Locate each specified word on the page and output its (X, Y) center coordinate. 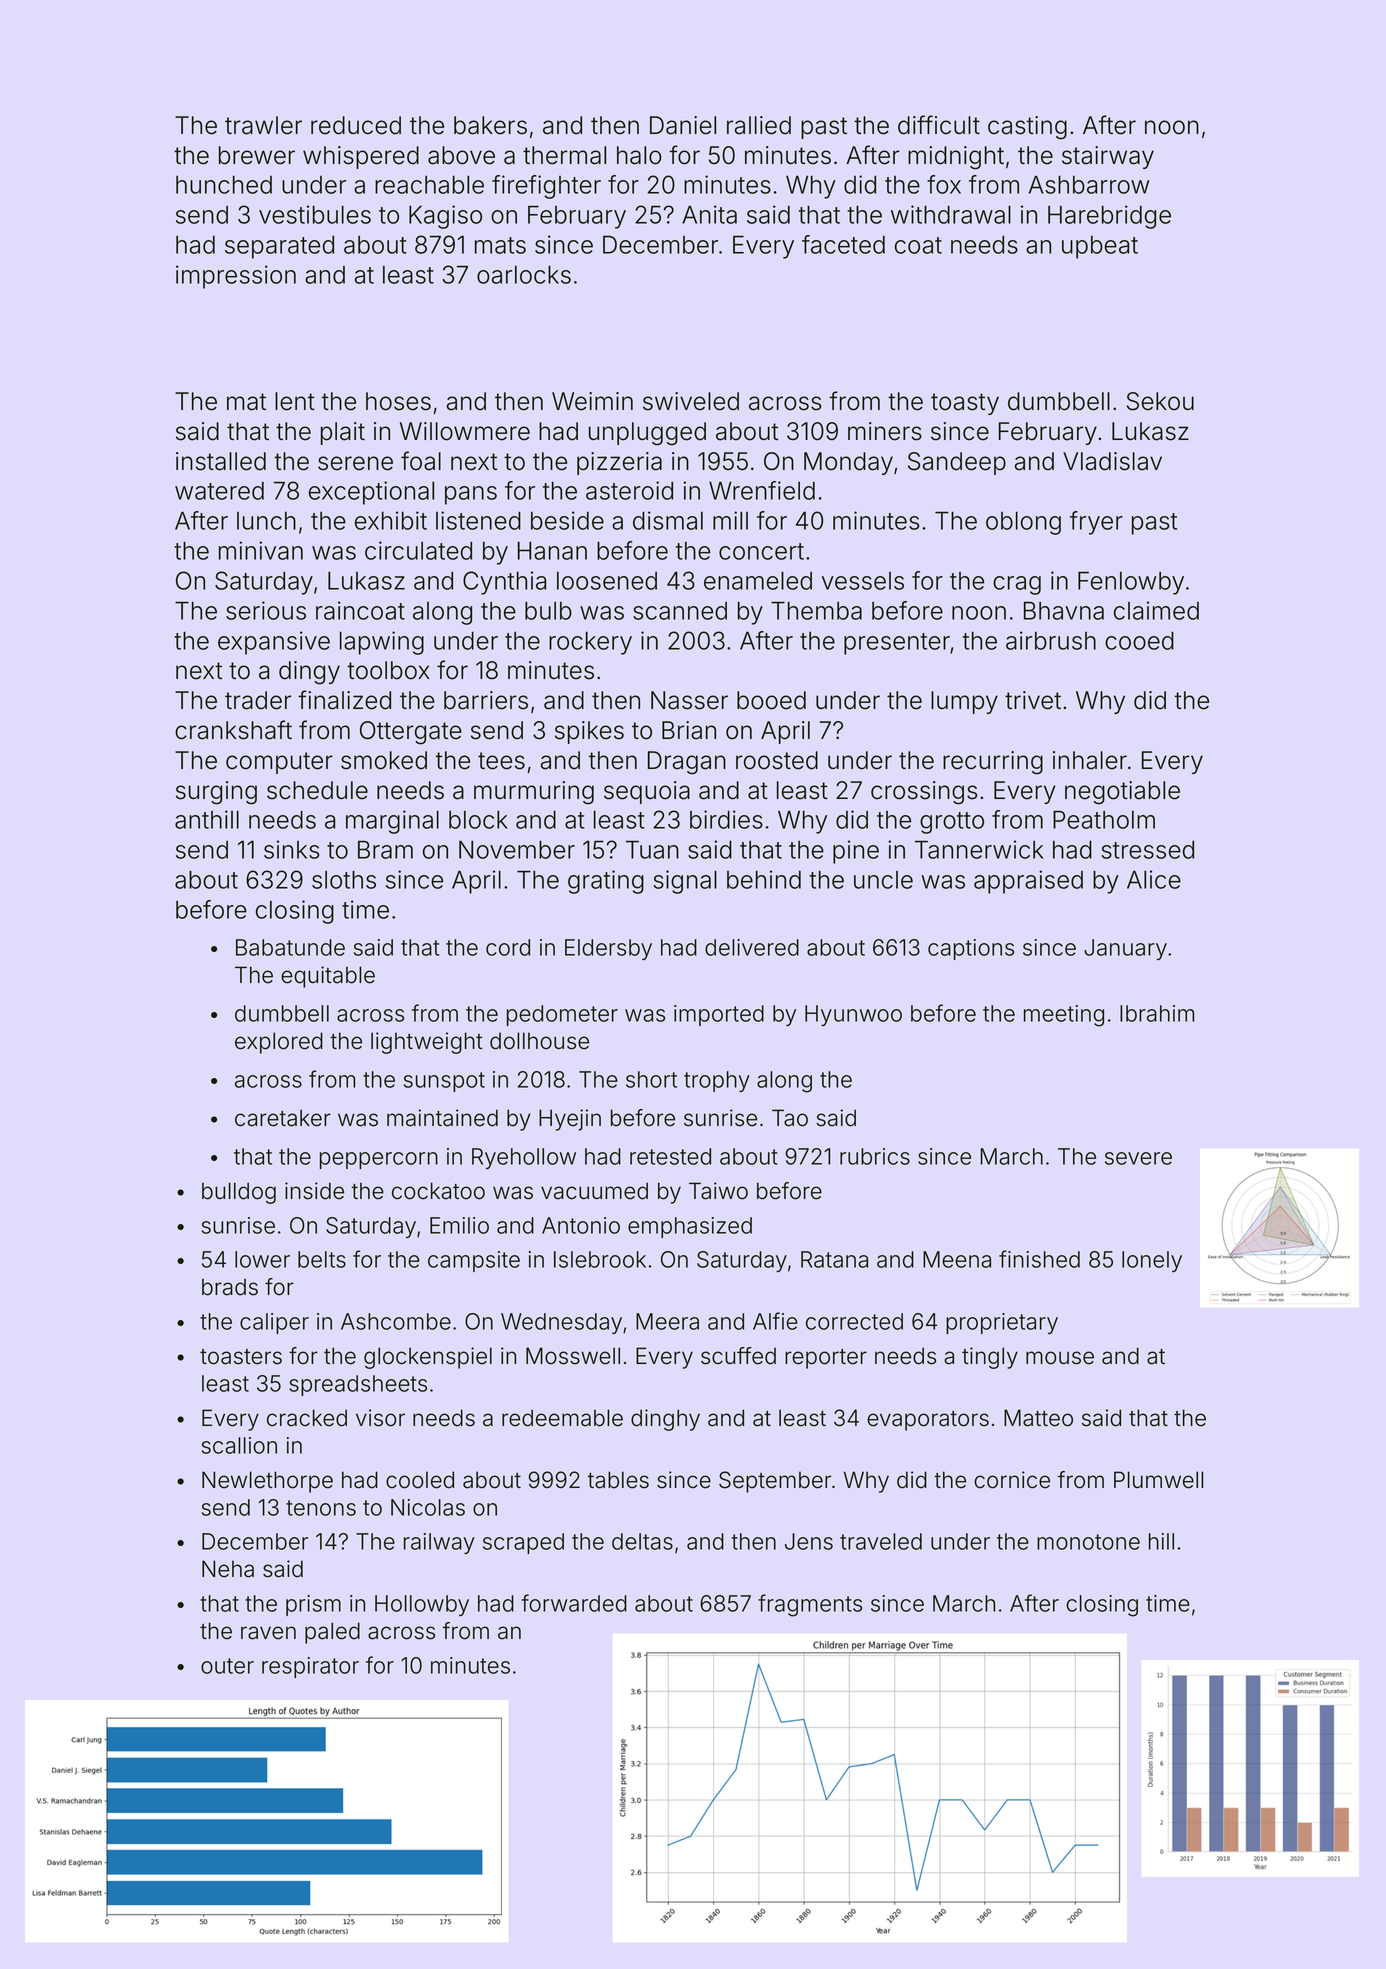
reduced (356, 125)
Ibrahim (1157, 1013)
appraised (1028, 882)
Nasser (689, 700)
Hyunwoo (853, 1015)
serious (266, 610)
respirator (310, 1667)
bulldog (239, 1193)
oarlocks (524, 274)
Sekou (1160, 401)
